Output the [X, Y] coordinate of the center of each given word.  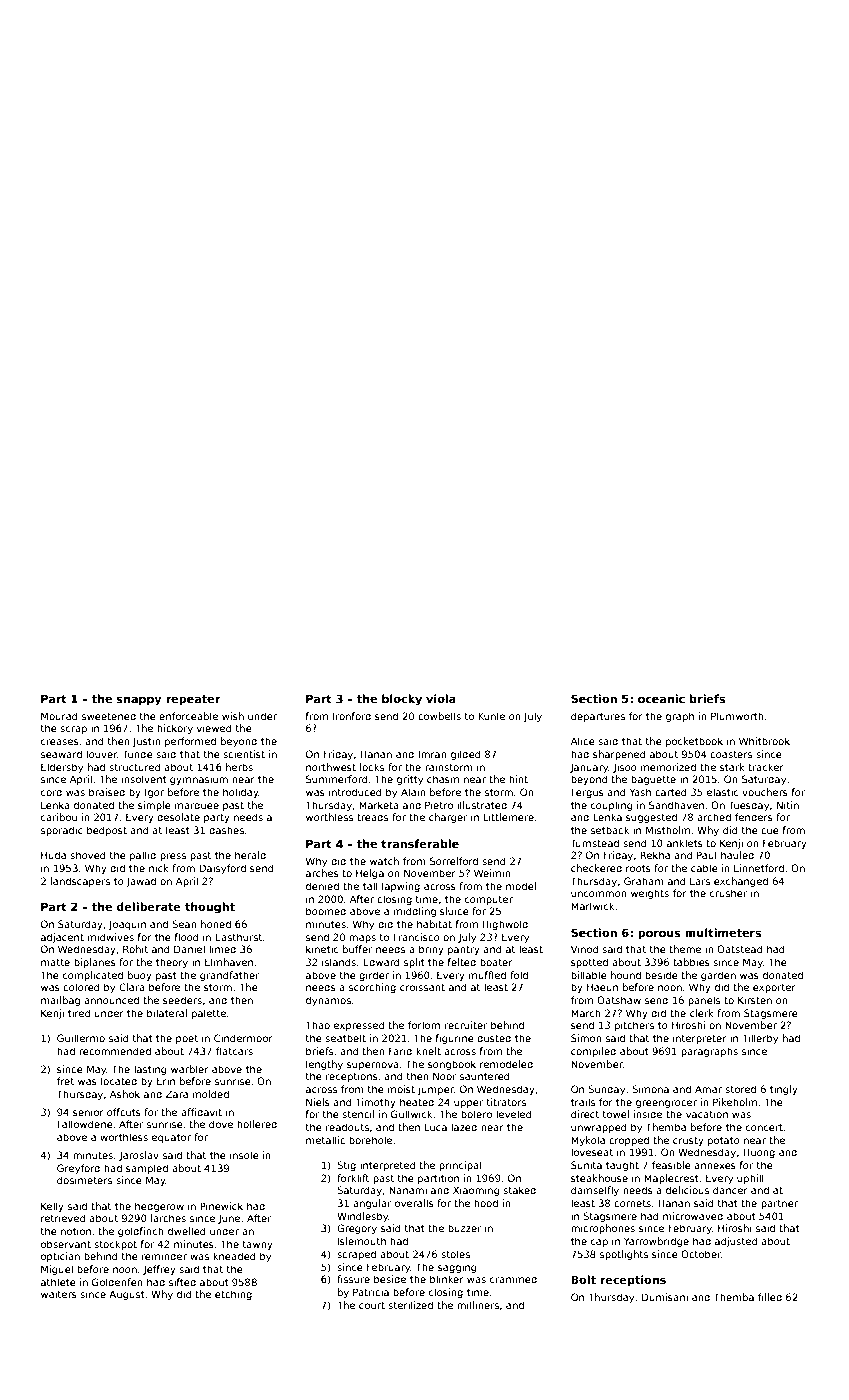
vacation [707, 1114]
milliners [478, 1305]
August [127, 1295]
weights [650, 894]
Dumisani [665, 1297]
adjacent [62, 938]
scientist [244, 754]
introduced [355, 792]
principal [460, 1166]
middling [415, 912]
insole [244, 1155]
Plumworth [737, 716]
